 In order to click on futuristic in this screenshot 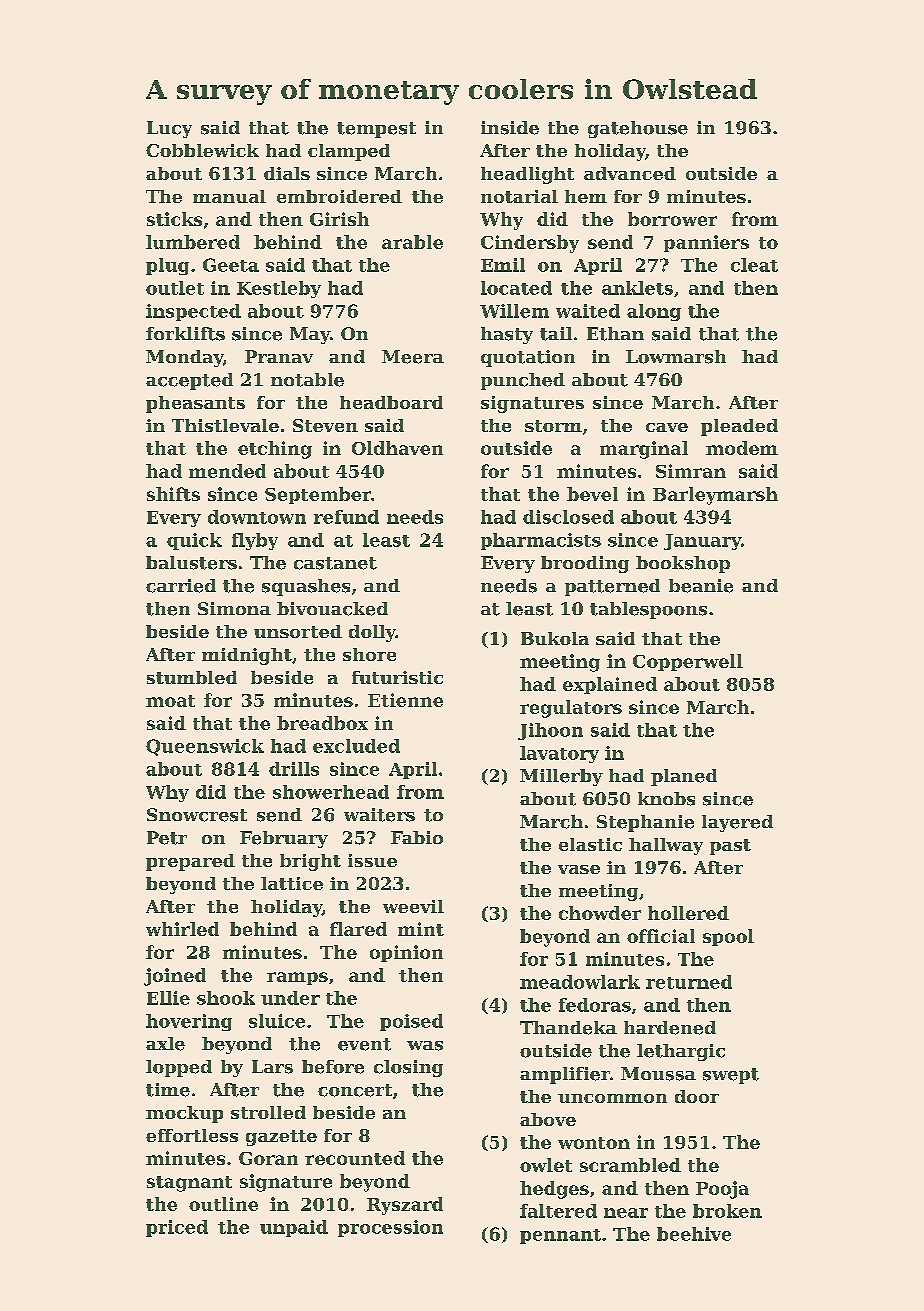, I will do `click(397, 677)`.
